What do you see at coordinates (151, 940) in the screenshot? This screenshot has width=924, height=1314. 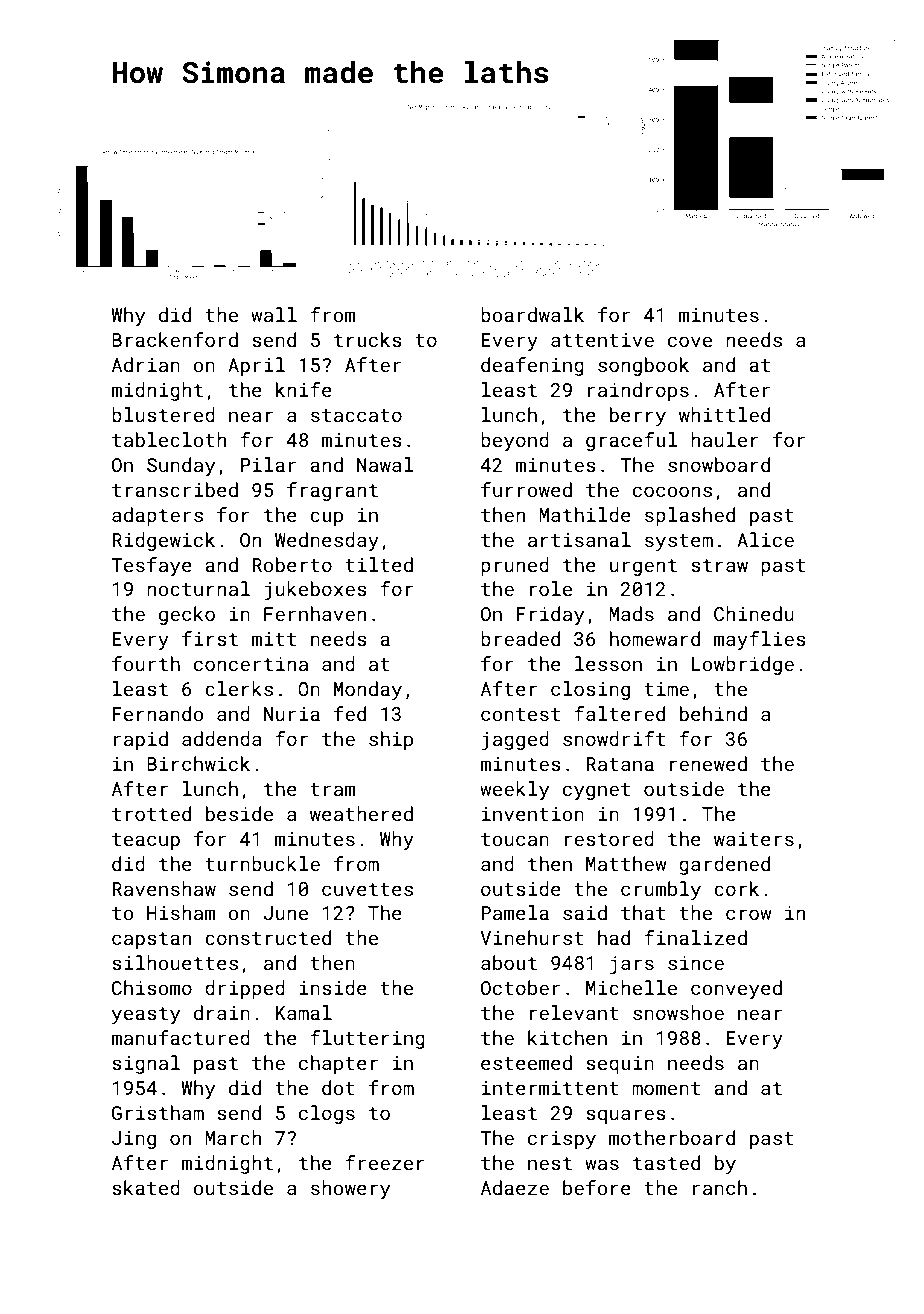 I see `capstan` at bounding box center [151, 940].
